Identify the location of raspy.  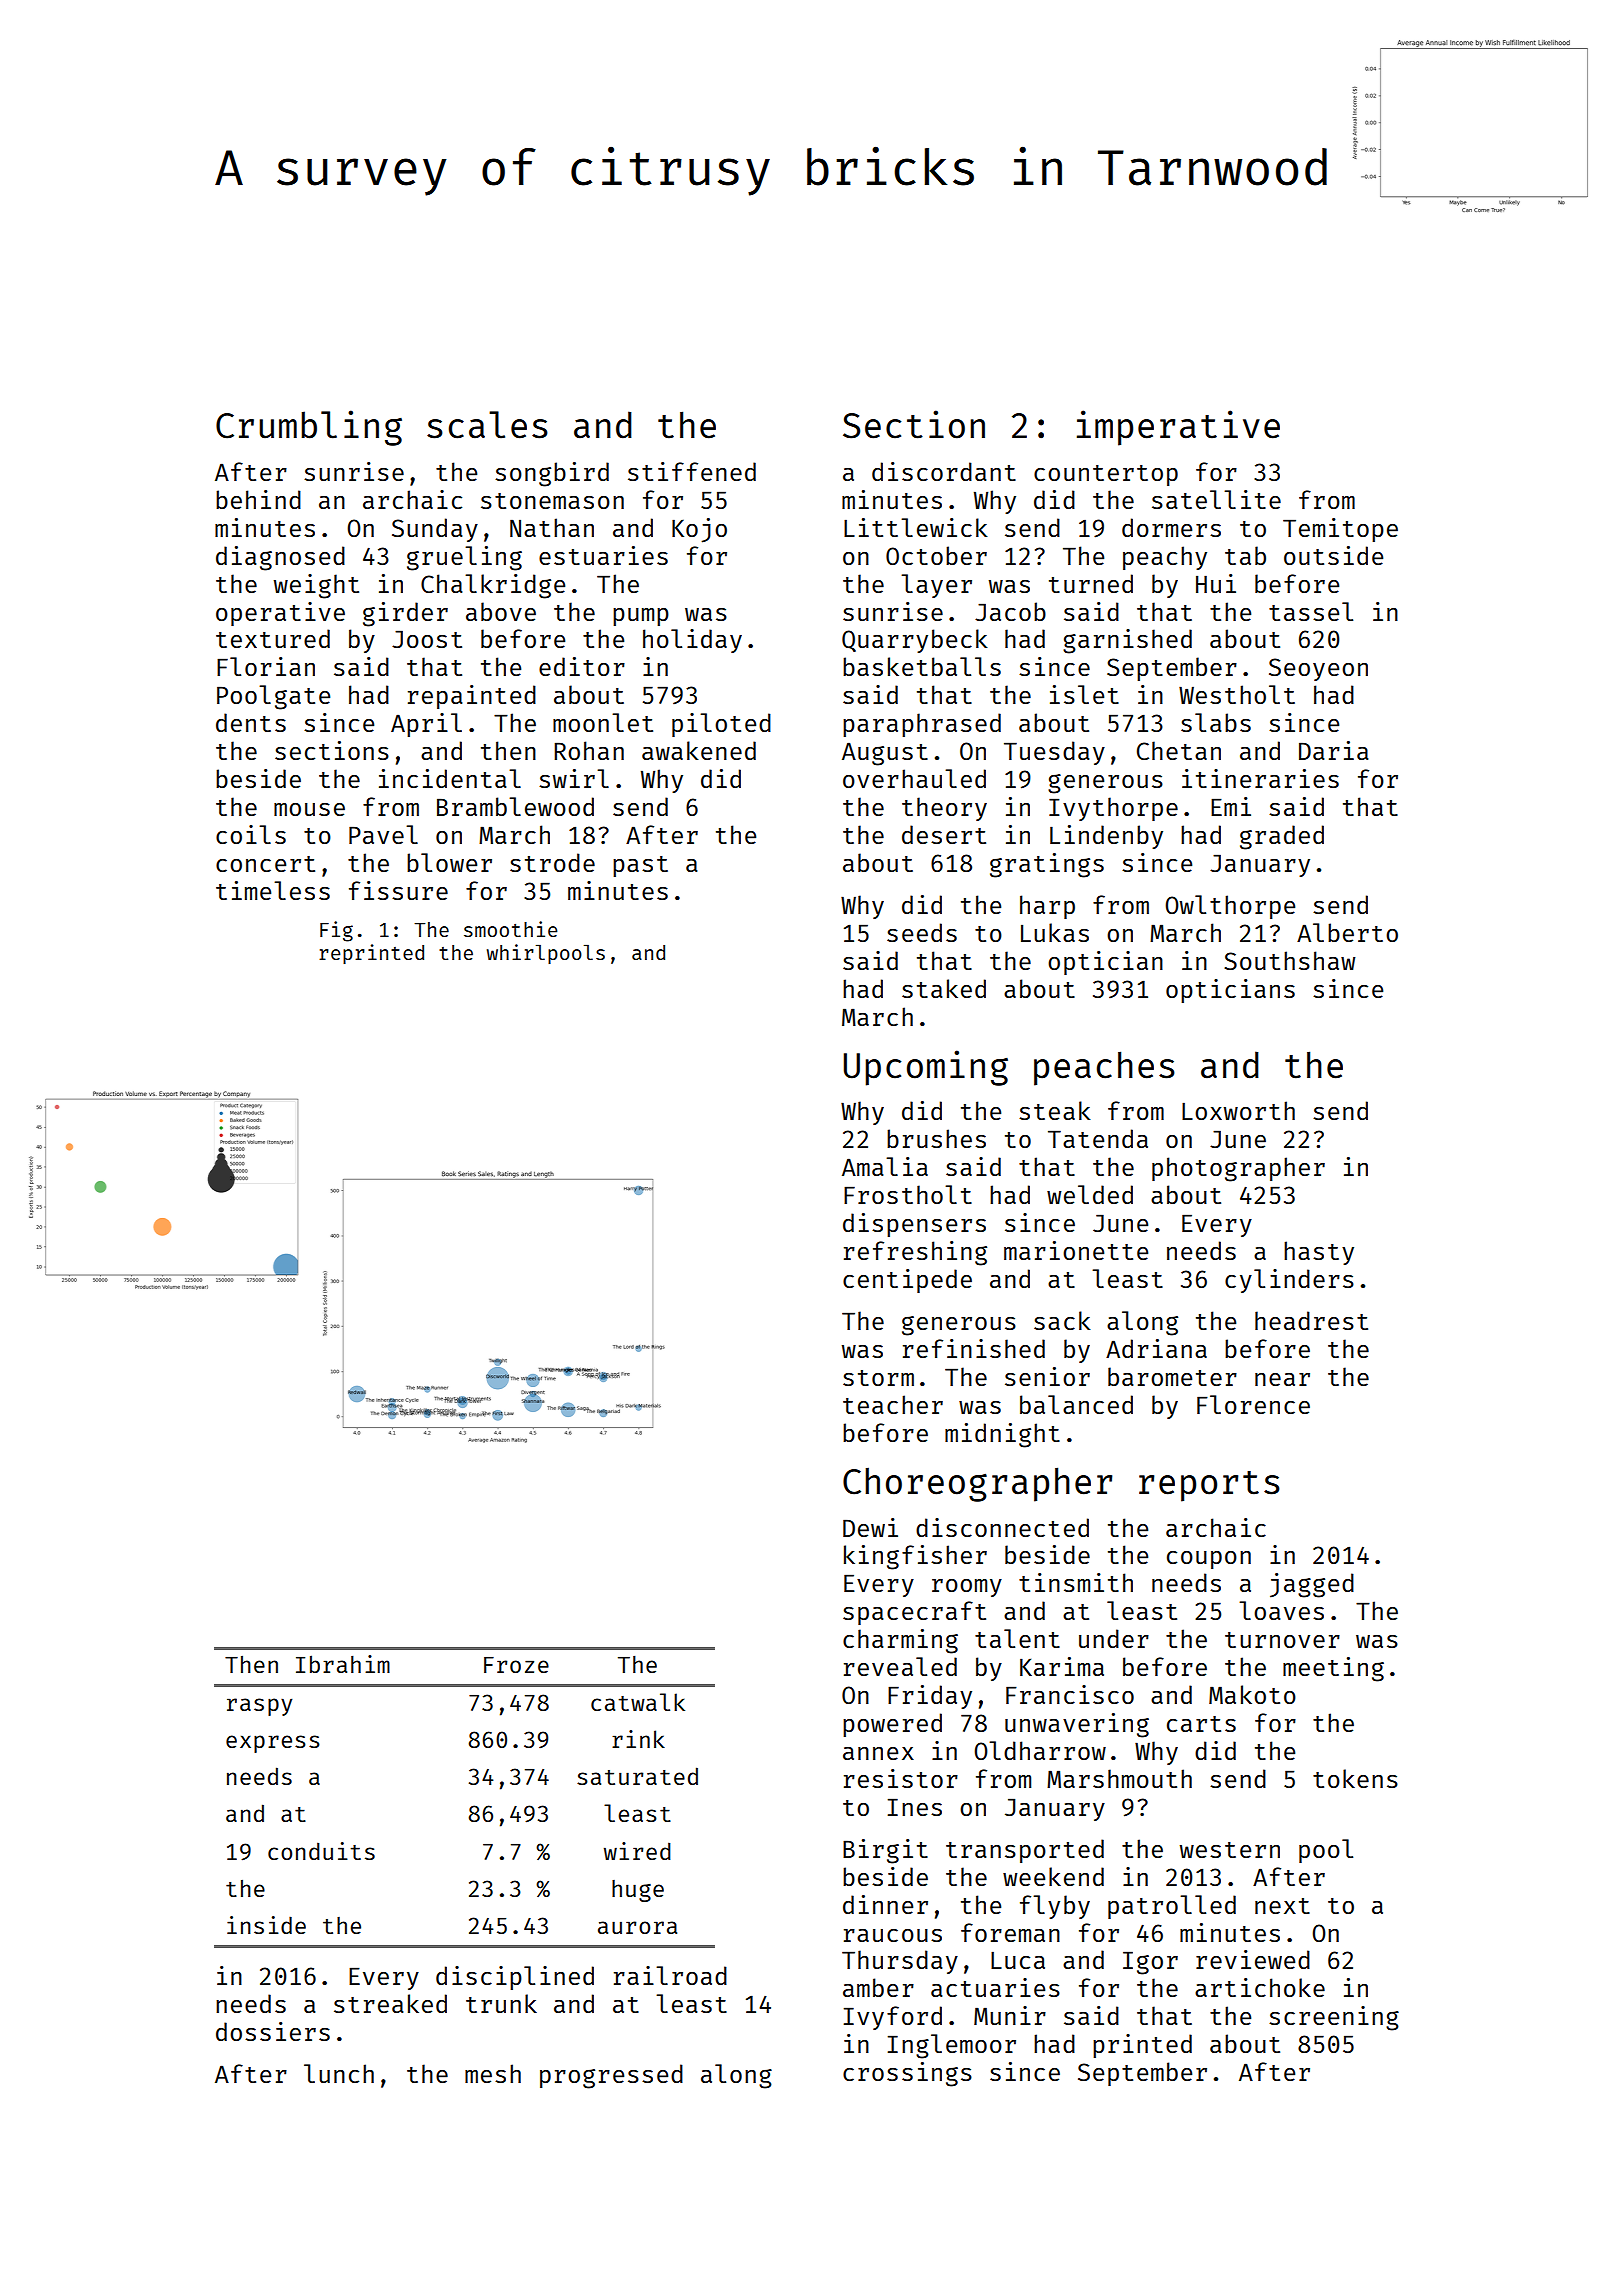
(259, 1707).
